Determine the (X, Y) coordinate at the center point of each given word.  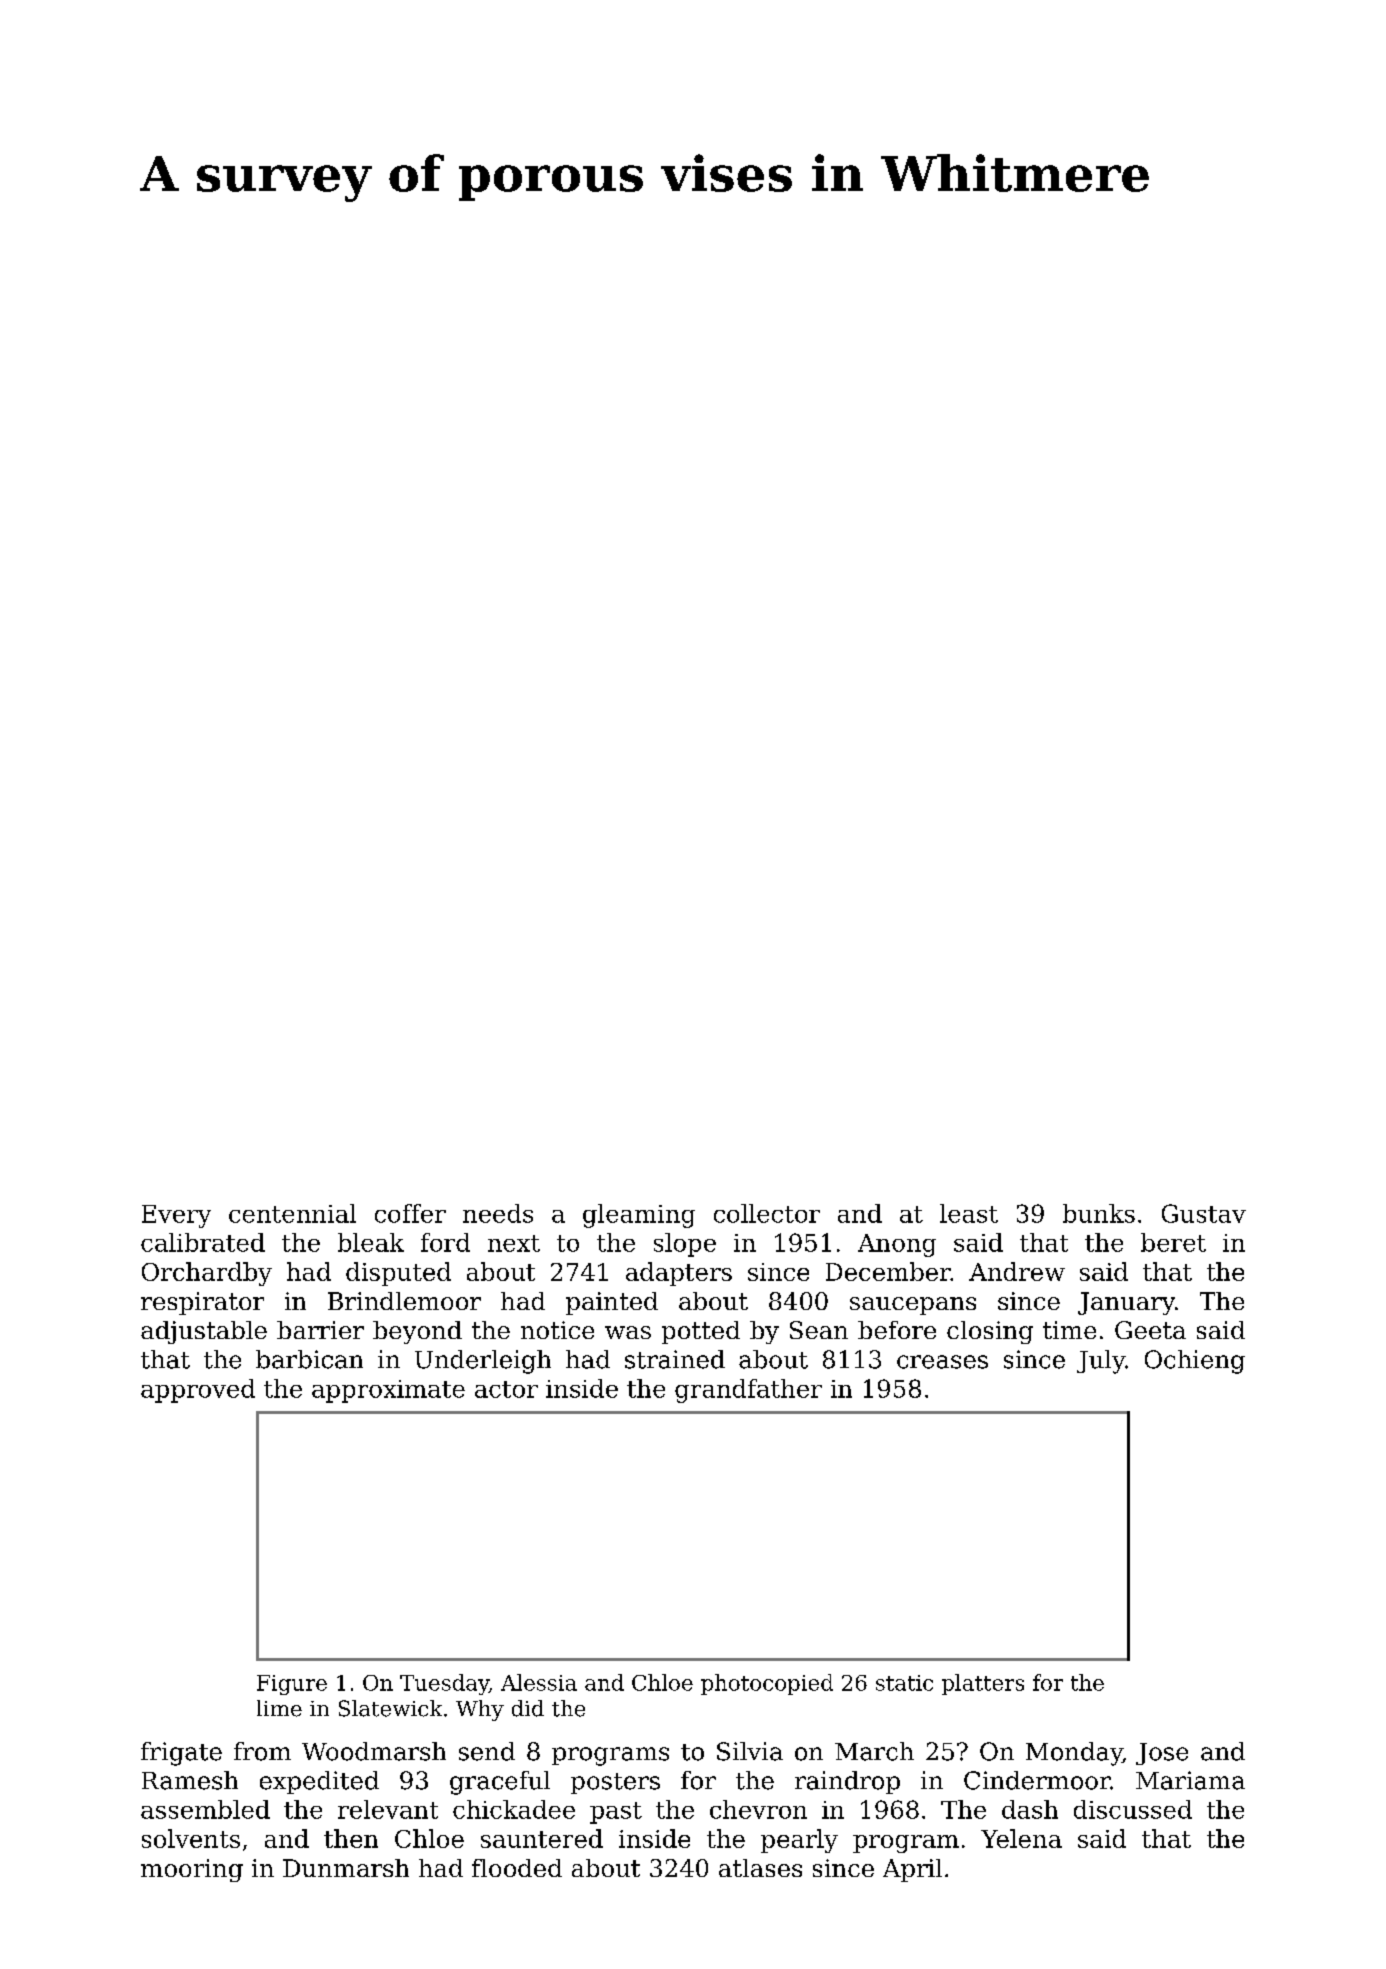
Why (480, 1710)
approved (198, 1391)
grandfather (748, 1391)
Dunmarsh (346, 1868)
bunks (1099, 1213)
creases (942, 1362)
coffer (410, 1213)
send (487, 1751)
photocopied (767, 1684)
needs (498, 1213)
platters (983, 1684)
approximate (388, 1391)
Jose (1162, 1754)
